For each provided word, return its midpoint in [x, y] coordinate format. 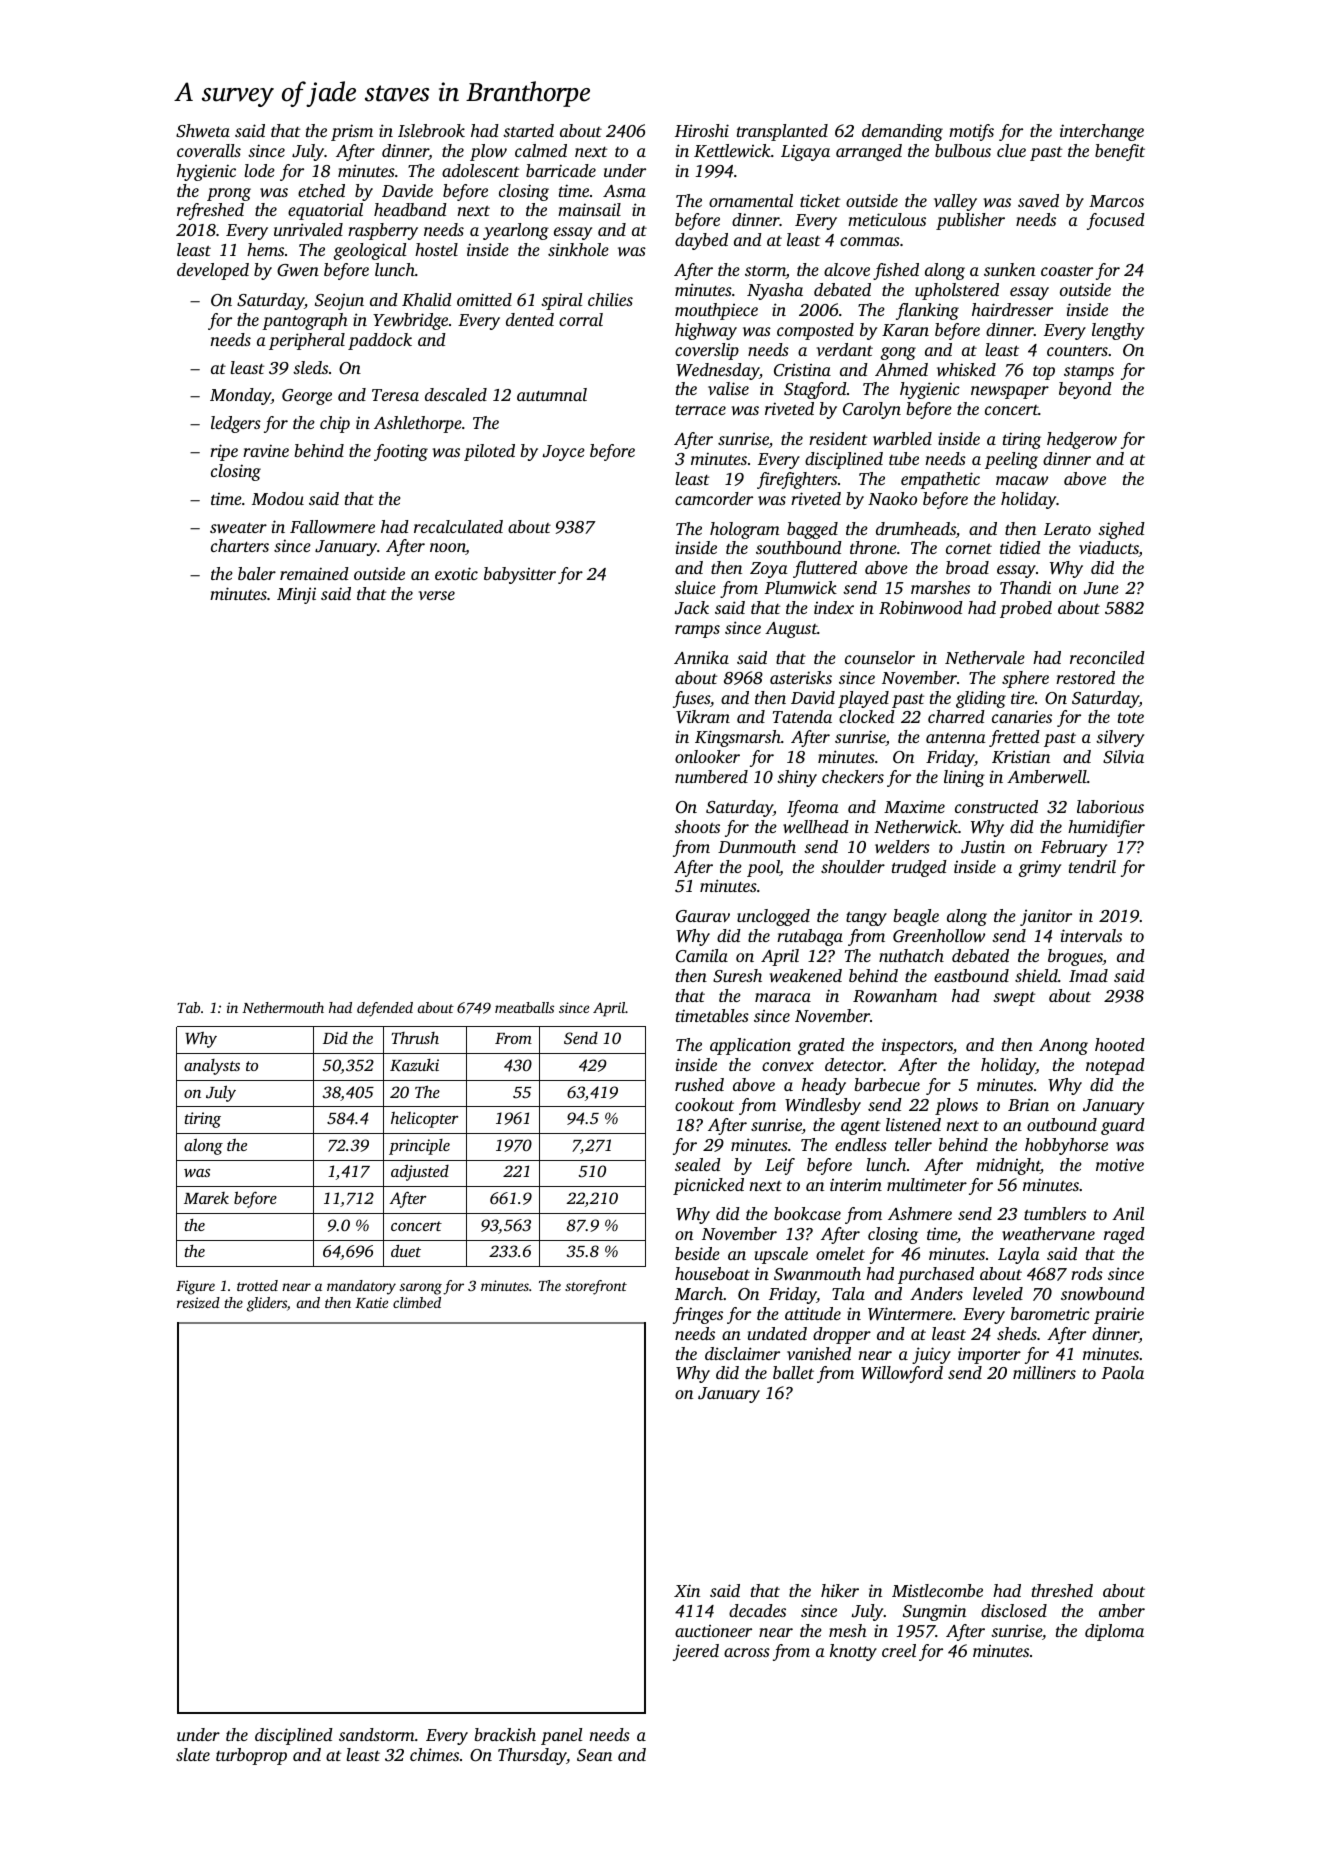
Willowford [902, 1374]
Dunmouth [757, 846]
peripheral [307, 341]
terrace [701, 409]
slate [193, 1754]
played [863, 699]
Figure [195, 1287]
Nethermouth [283, 1007]
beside [697, 1253]
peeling [1011, 460]
